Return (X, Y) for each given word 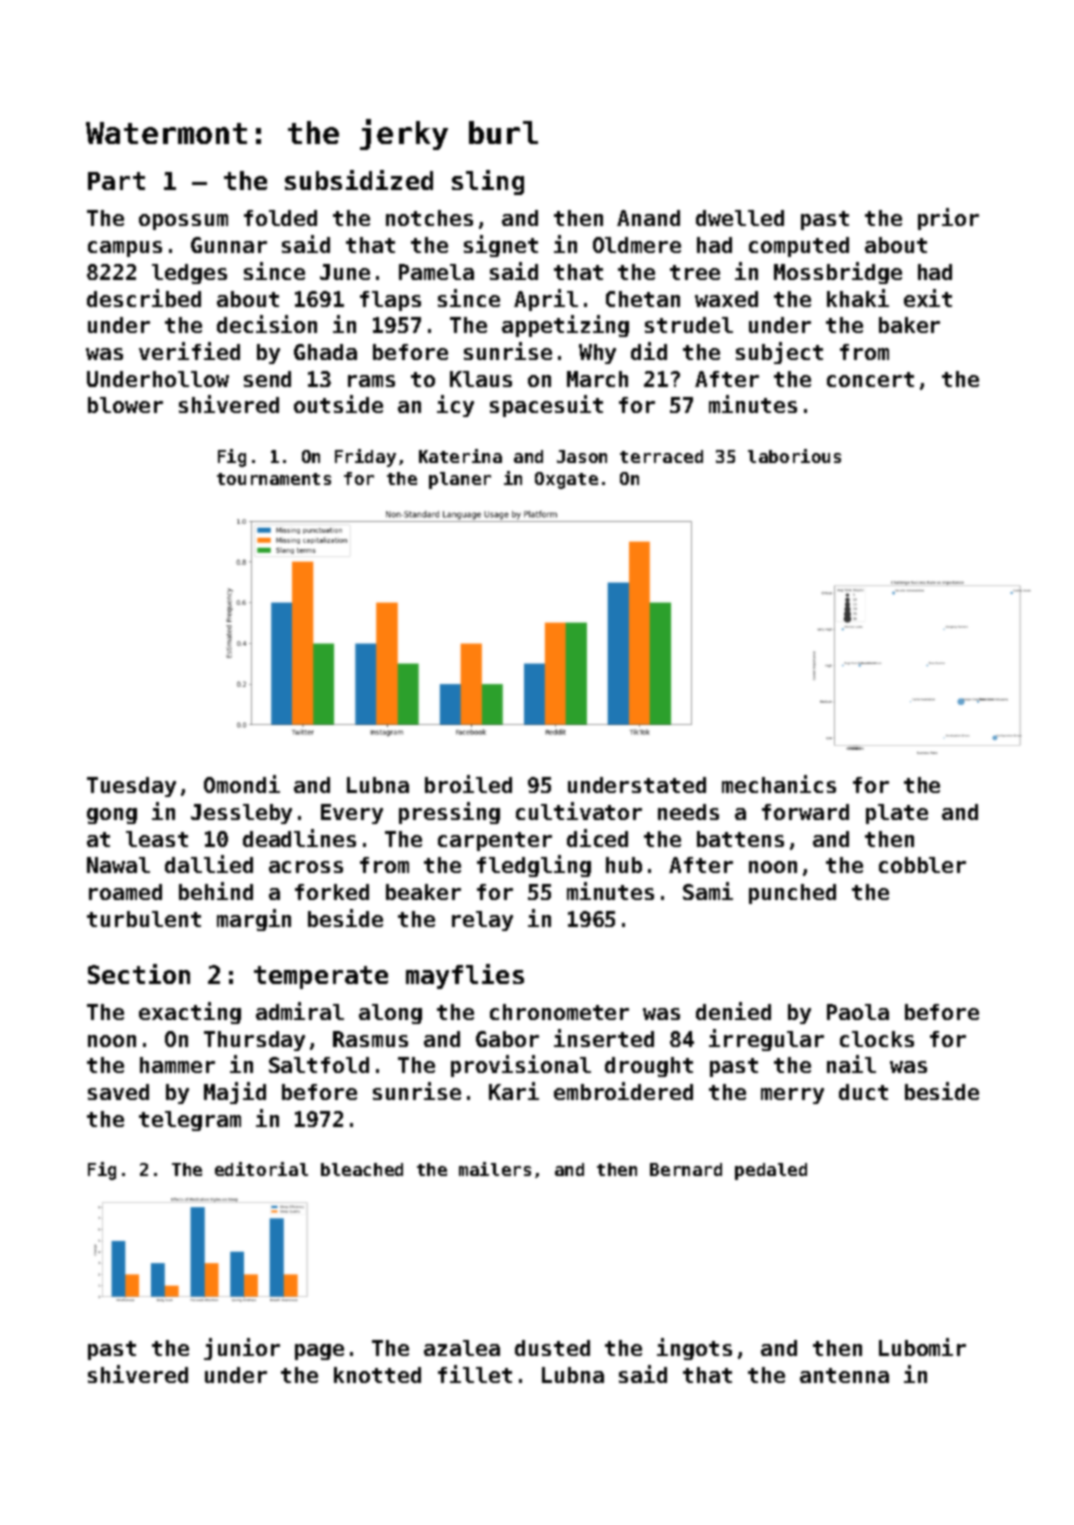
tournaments (274, 479)
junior (242, 1349)
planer (460, 480)
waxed (726, 299)
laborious (794, 456)
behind (216, 891)
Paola (858, 1012)
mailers (495, 1169)
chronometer (559, 1012)
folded (280, 218)
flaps (390, 301)
